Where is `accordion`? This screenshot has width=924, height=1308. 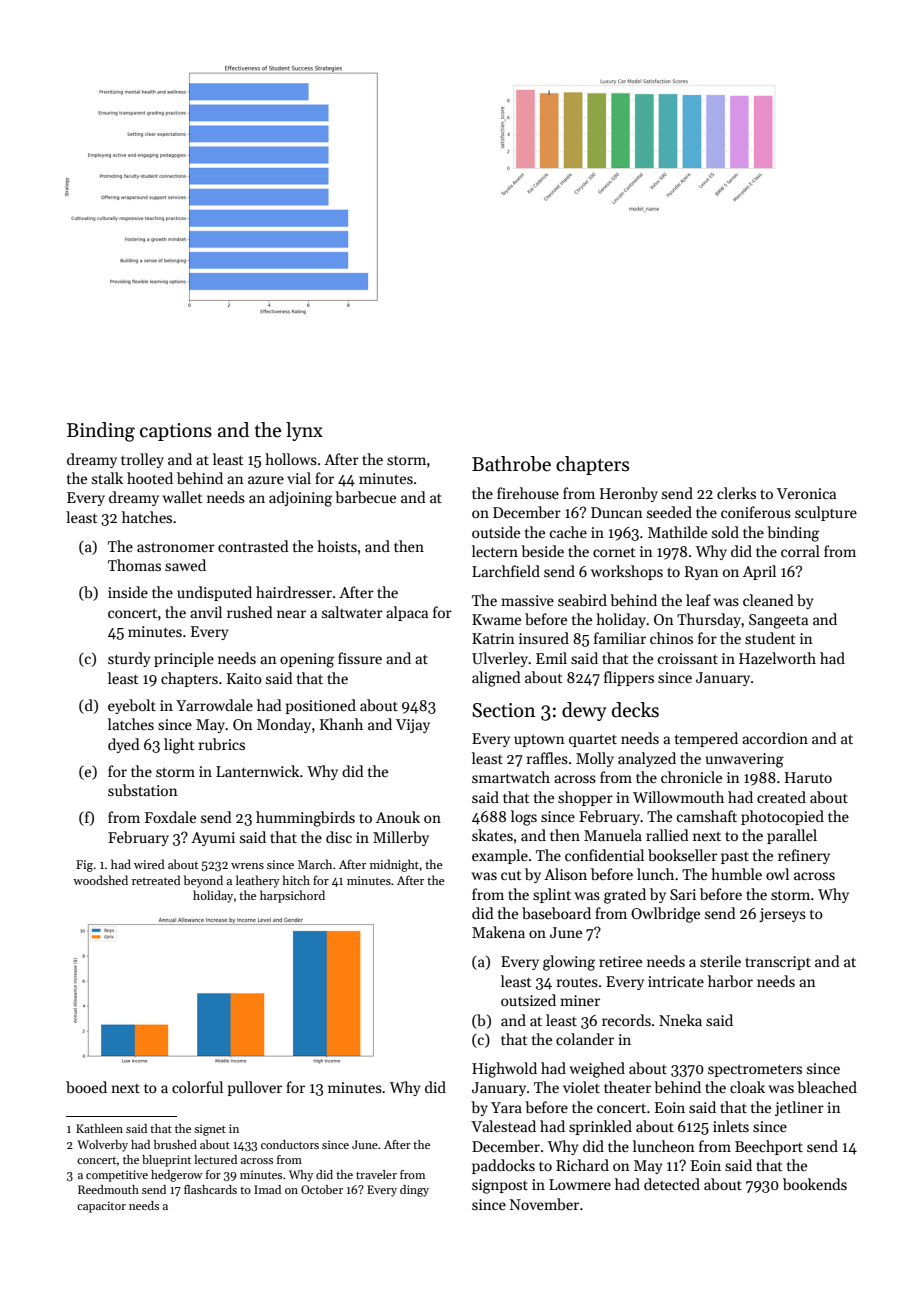
accordion is located at coordinates (775, 738).
